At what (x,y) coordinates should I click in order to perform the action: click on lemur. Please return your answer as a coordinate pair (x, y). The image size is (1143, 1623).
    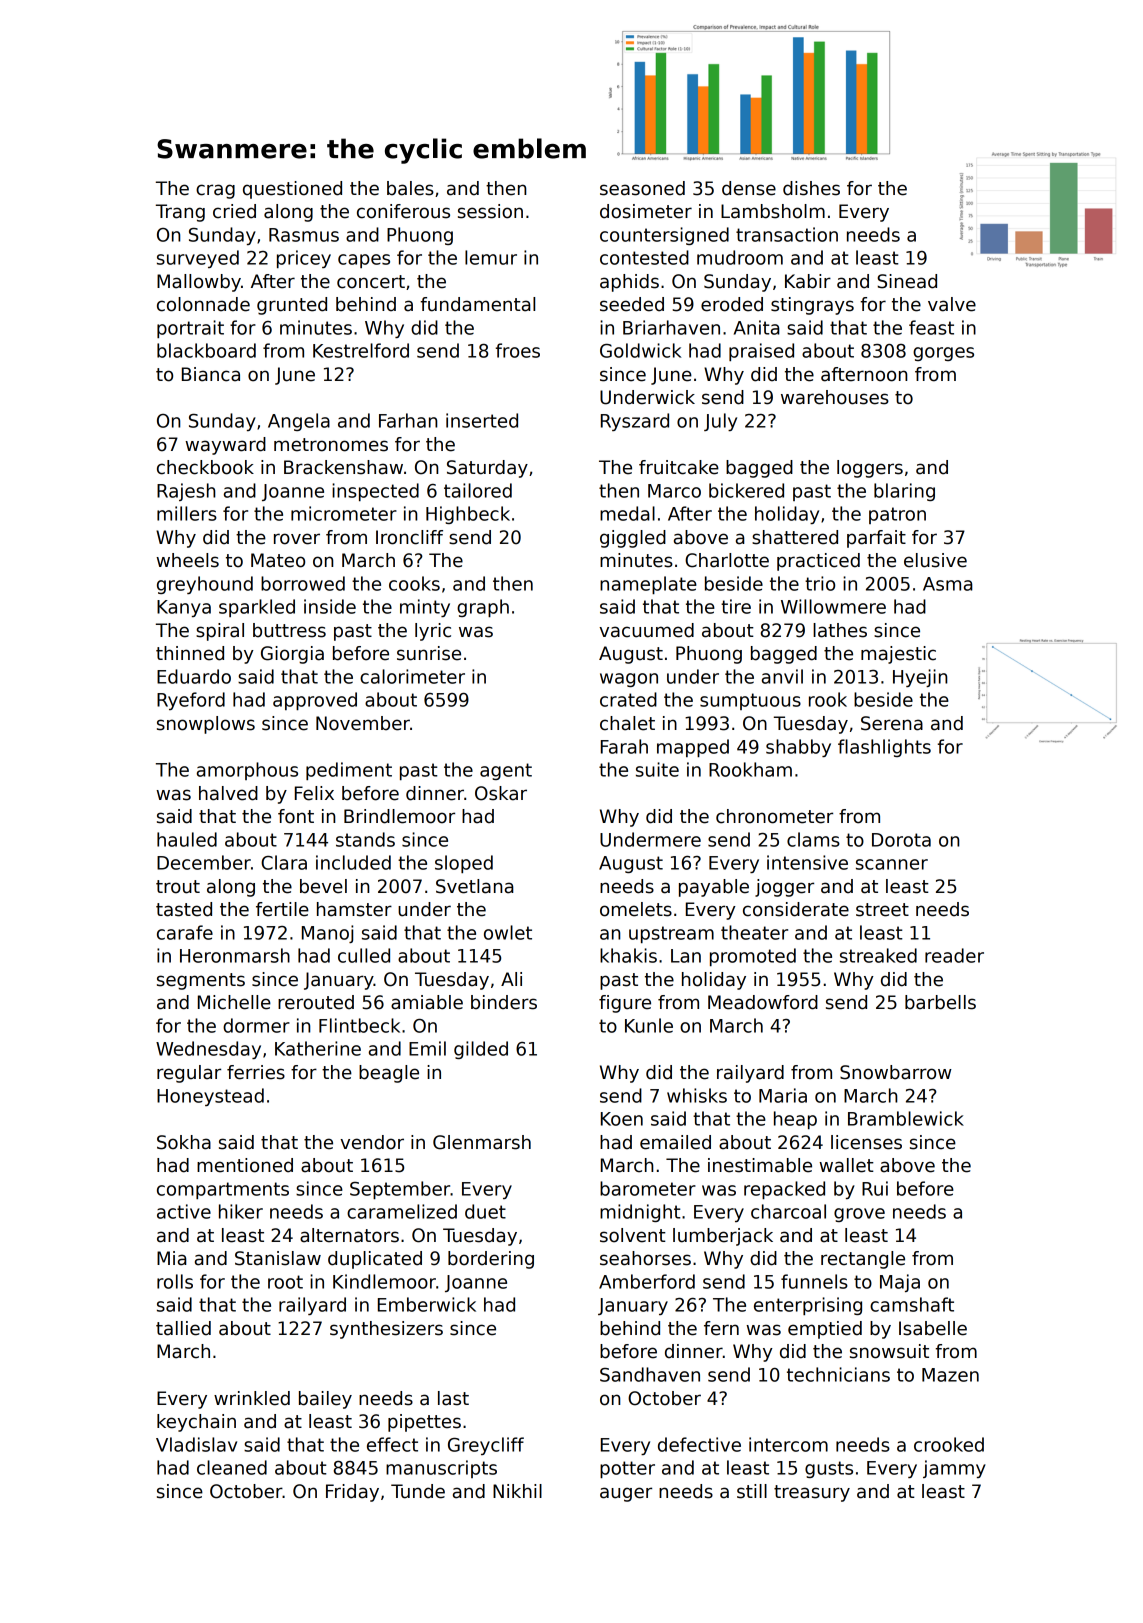
    Looking at the image, I should click on (491, 257).
